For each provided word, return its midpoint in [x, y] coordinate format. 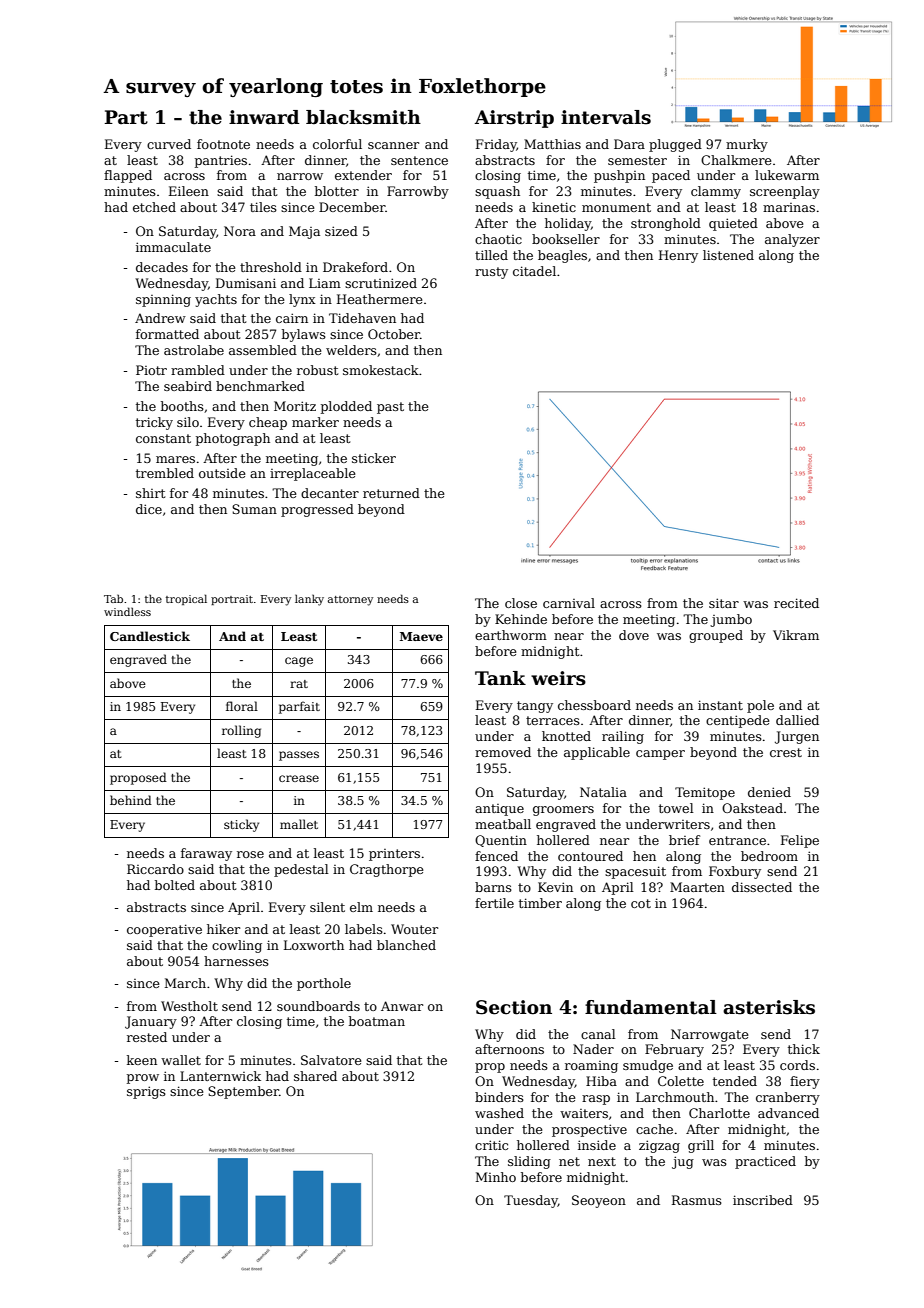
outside [222, 473]
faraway [206, 854]
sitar [724, 603]
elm [361, 907]
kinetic [554, 207]
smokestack [381, 370]
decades [162, 267]
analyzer [792, 240]
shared [315, 1076]
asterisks [769, 1007]
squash [497, 192]
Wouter [414, 929]
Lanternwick [220, 1076]
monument [616, 207]
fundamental [651, 1007]
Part [126, 117]
